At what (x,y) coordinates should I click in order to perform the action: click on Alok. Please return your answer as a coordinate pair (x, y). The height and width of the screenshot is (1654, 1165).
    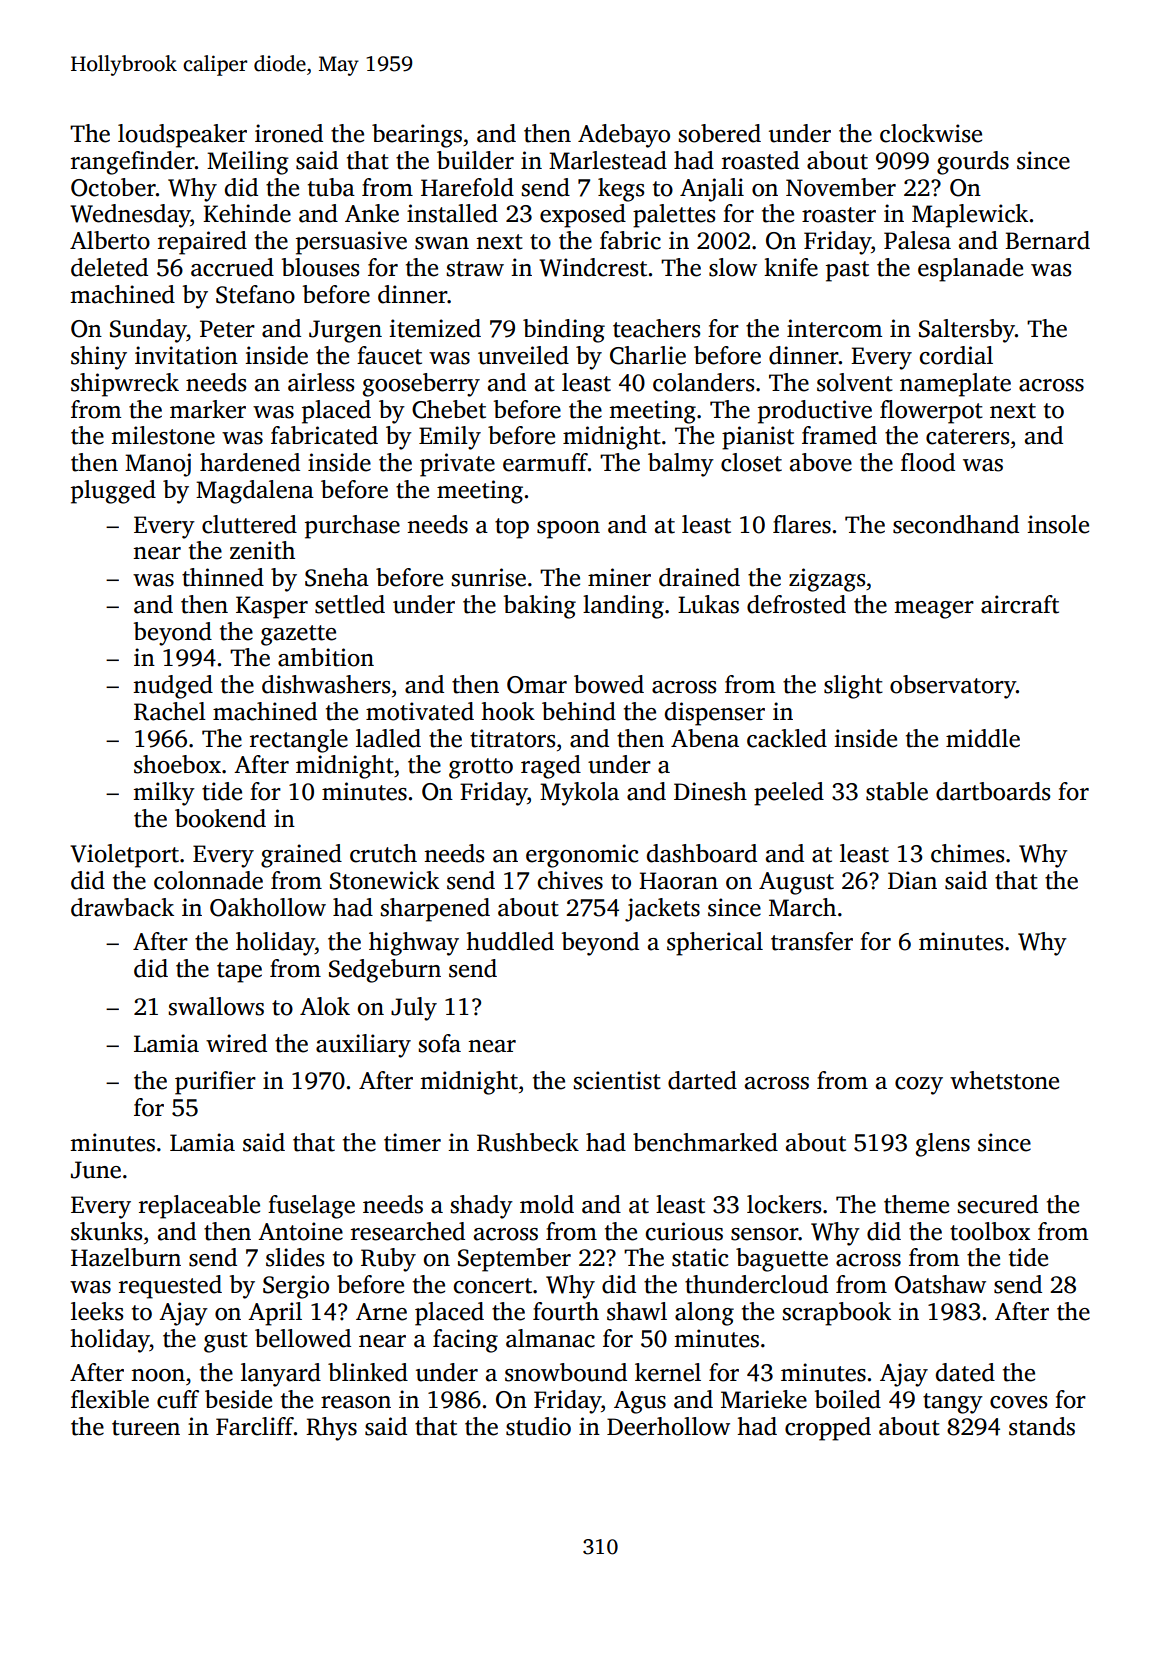
    Looking at the image, I should click on (325, 1006).
